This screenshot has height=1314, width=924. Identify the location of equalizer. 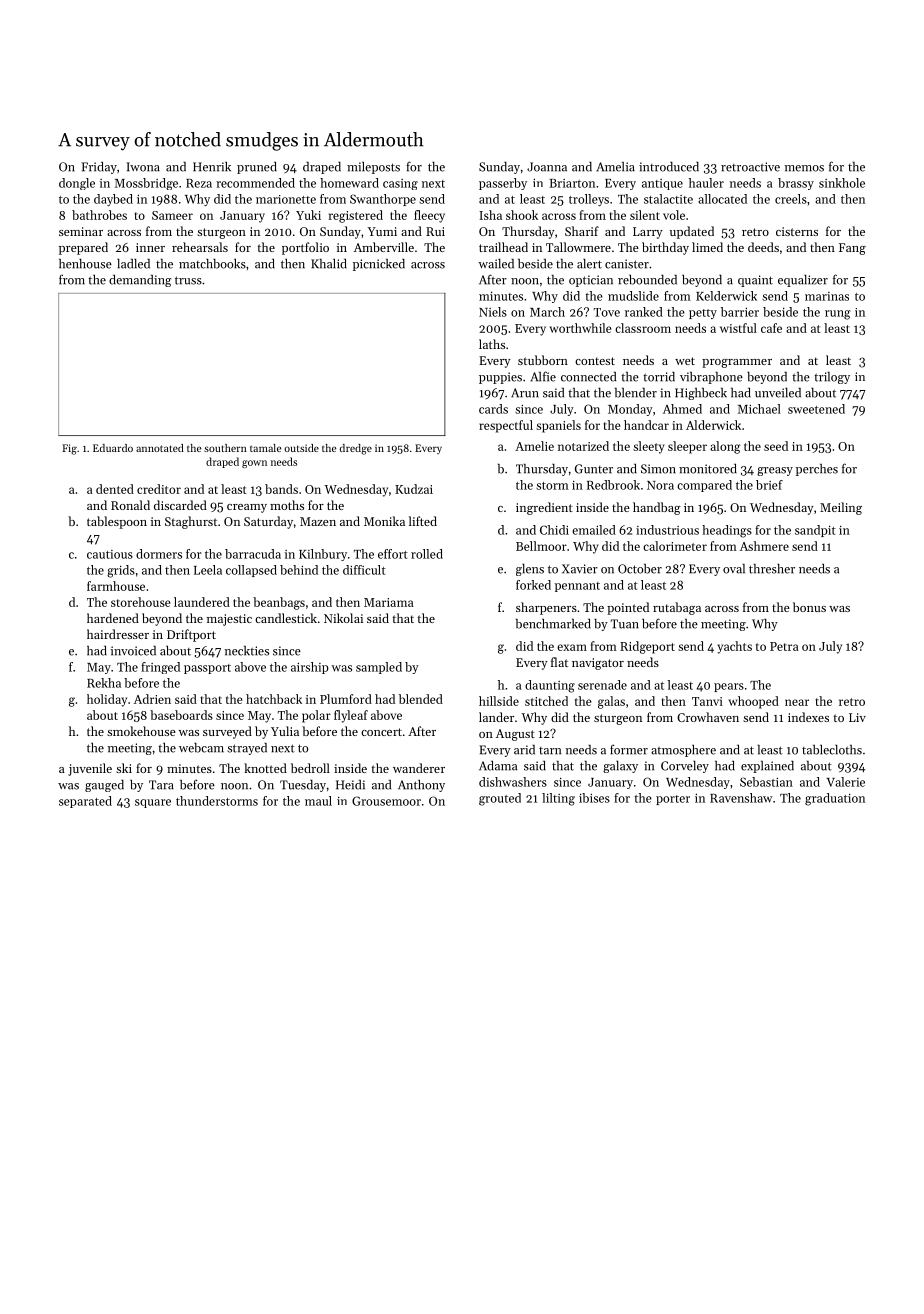
(803, 280).
